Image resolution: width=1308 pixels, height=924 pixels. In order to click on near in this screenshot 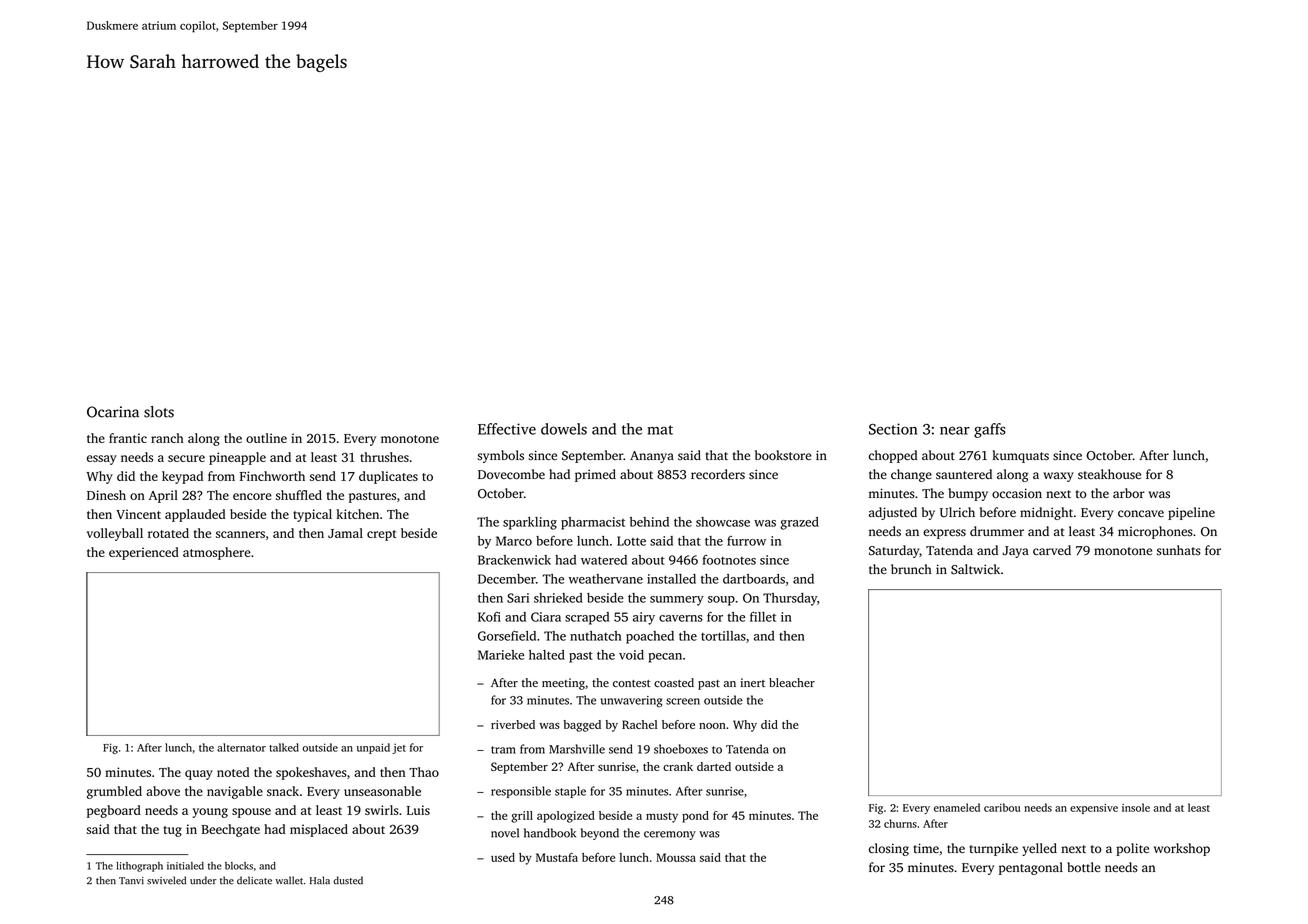, I will do `click(955, 430)`.
